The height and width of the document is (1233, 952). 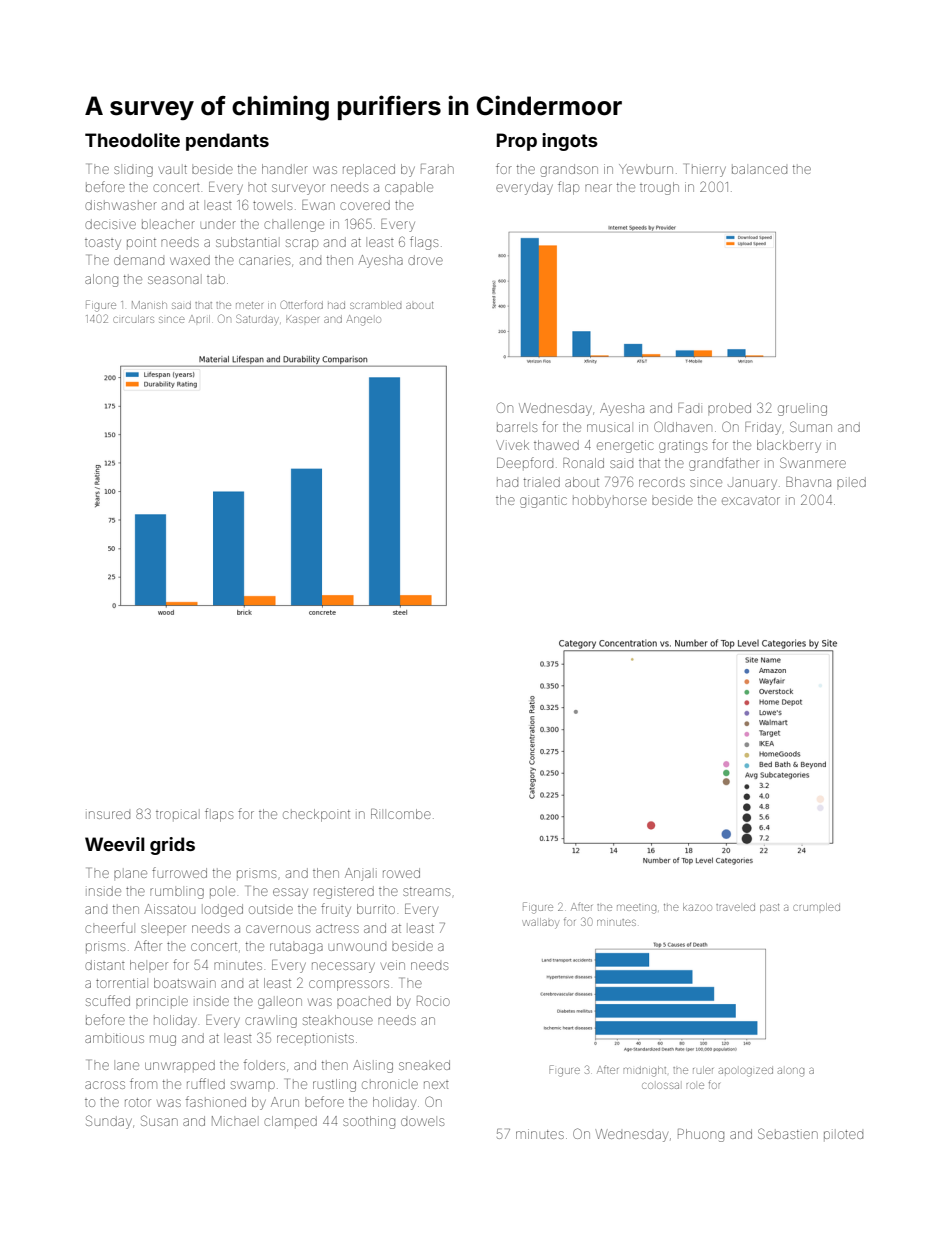 I want to click on grandson, so click(x=569, y=170).
